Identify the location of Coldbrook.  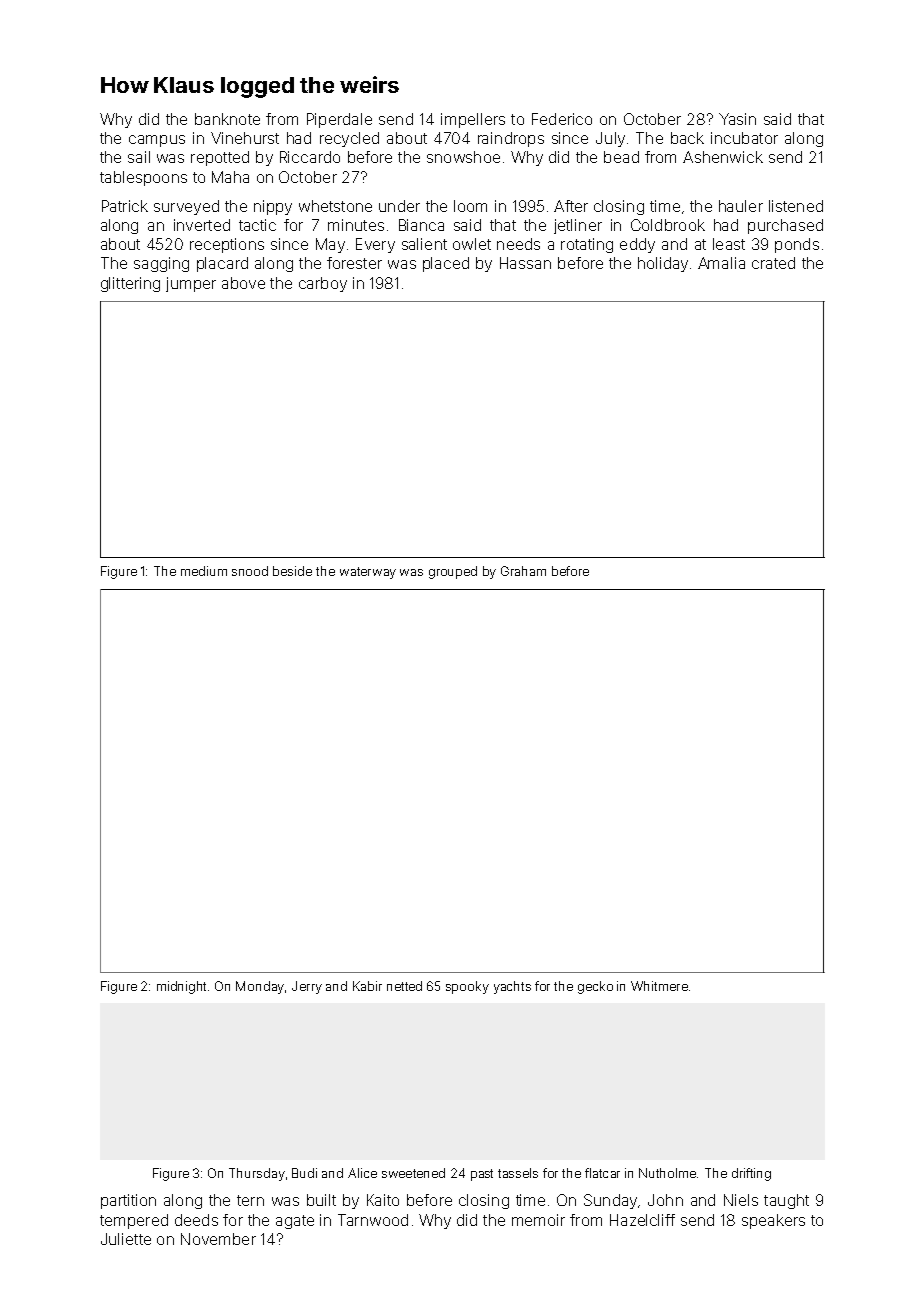
(668, 225).
